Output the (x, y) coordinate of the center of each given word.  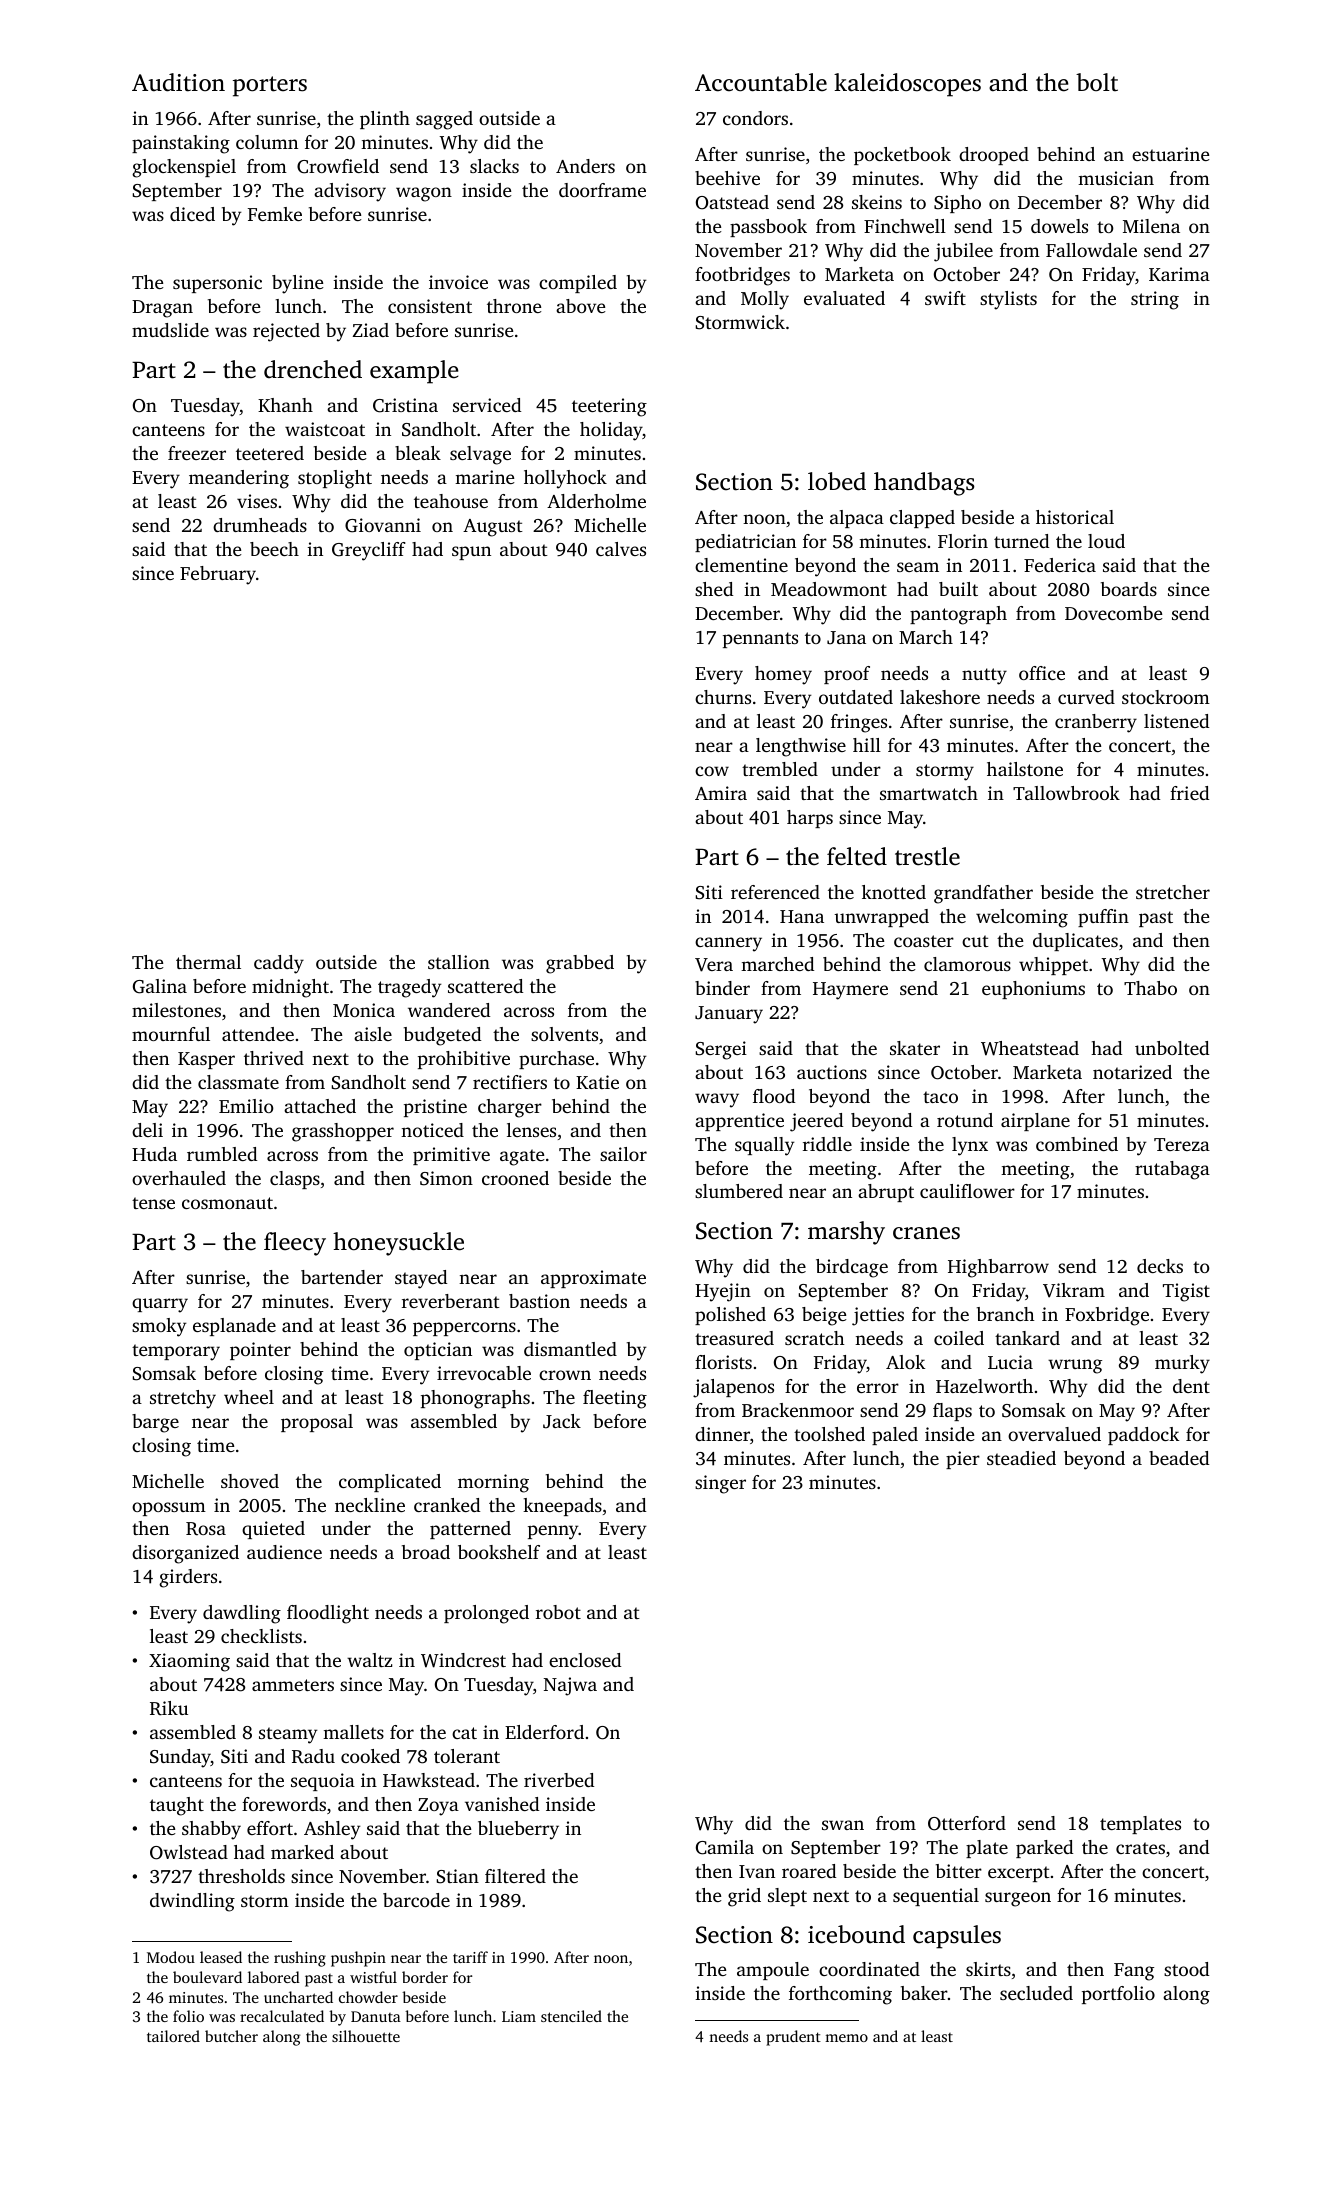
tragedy (409, 988)
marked (302, 1852)
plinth (385, 120)
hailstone (1025, 769)
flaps (952, 1412)
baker (924, 1993)
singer (720, 1484)
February (218, 575)
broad (426, 1552)
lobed (837, 481)
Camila (725, 1847)
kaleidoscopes (907, 85)
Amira (721, 793)
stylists (1008, 300)
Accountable (761, 82)
